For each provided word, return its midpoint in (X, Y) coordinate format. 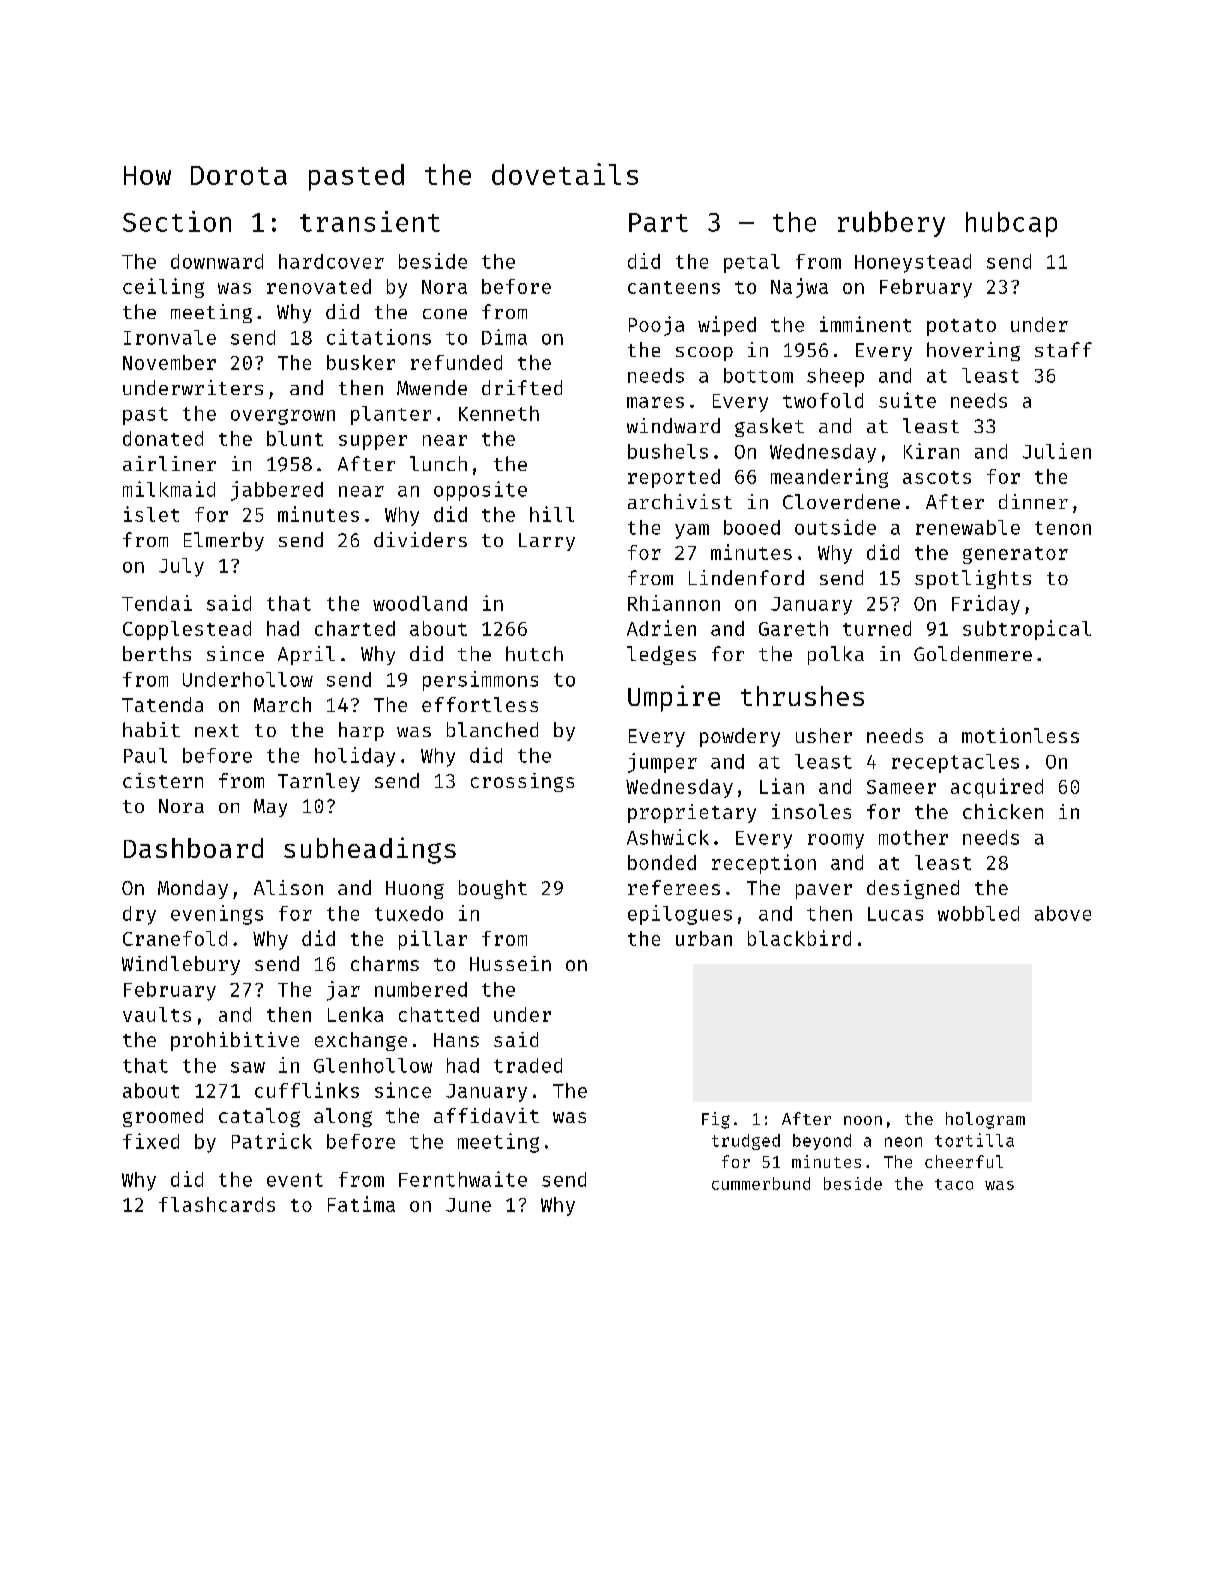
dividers (420, 539)
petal (752, 263)
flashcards (217, 1204)
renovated (319, 286)
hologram (985, 1120)
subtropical (1027, 630)
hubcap (1011, 224)
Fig (716, 1120)
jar (343, 991)
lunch (438, 463)
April (306, 655)
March (282, 704)
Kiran (931, 451)
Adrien (661, 628)
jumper (662, 763)
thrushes (802, 696)
